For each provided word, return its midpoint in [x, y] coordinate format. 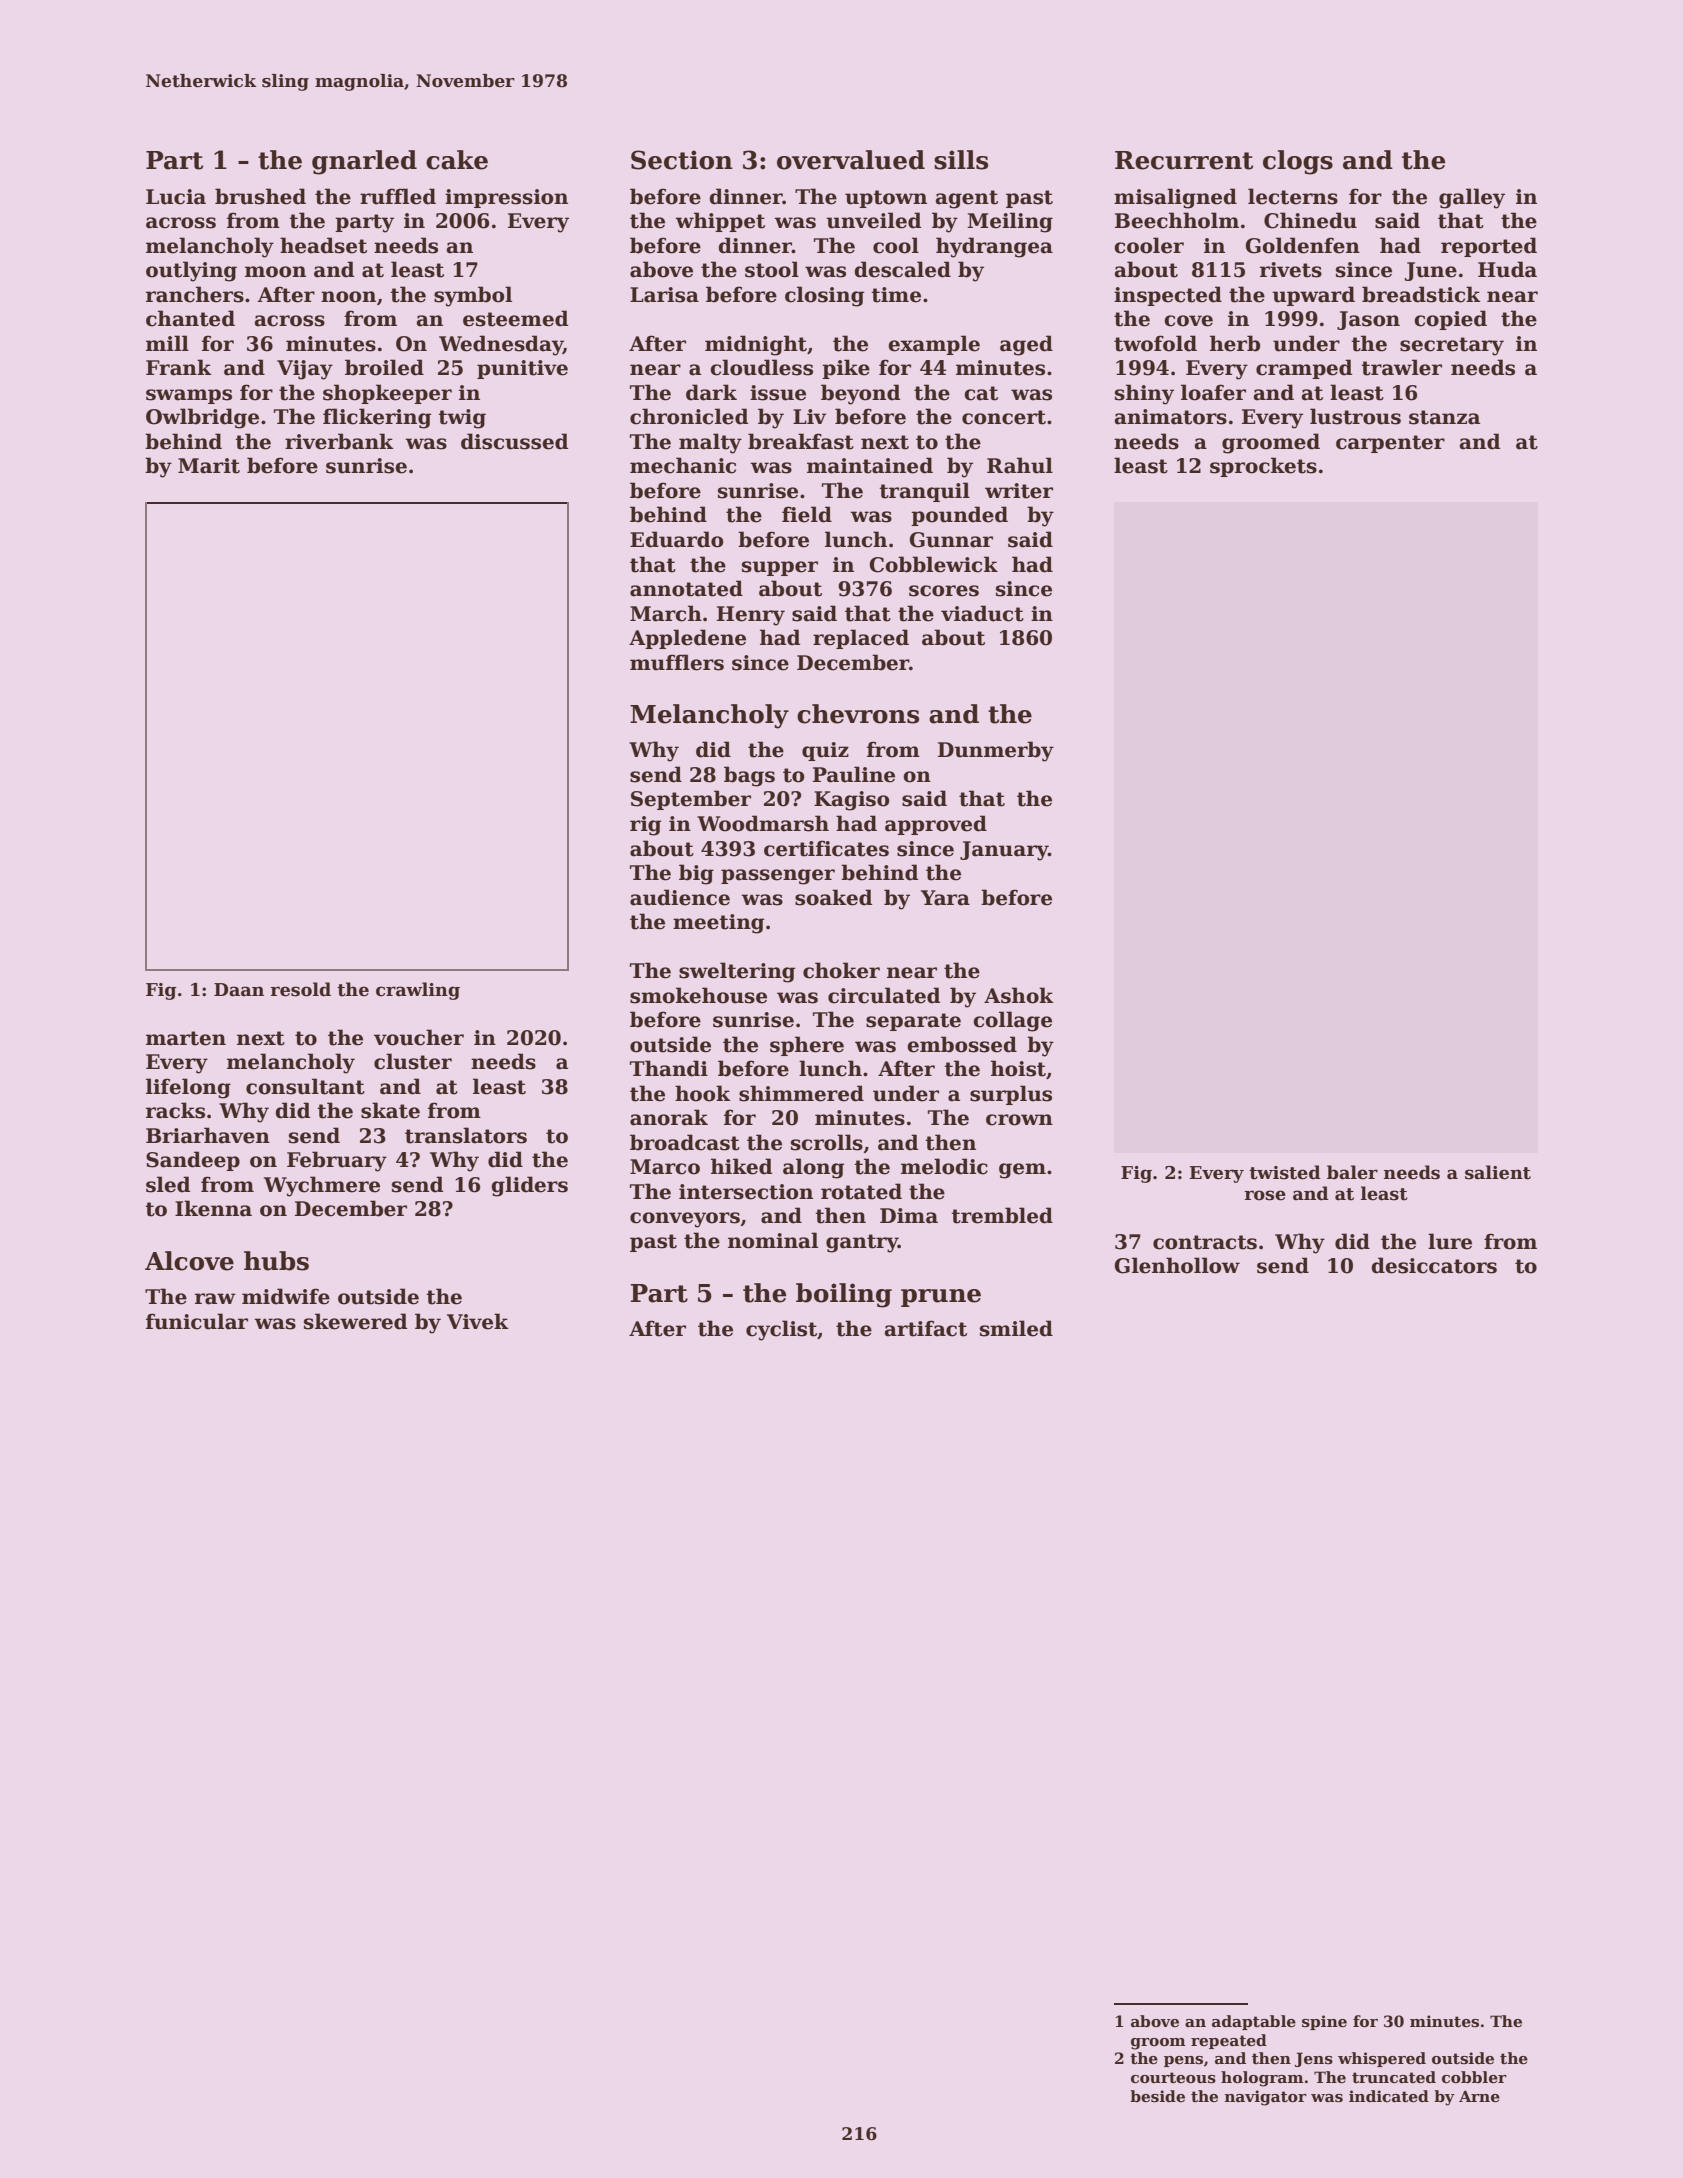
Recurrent [1184, 160]
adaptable [1254, 2022]
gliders [529, 1186]
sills [961, 160]
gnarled [364, 162]
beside [1157, 2096]
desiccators [1434, 1265]
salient [1498, 1172]
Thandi [669, 1068]
